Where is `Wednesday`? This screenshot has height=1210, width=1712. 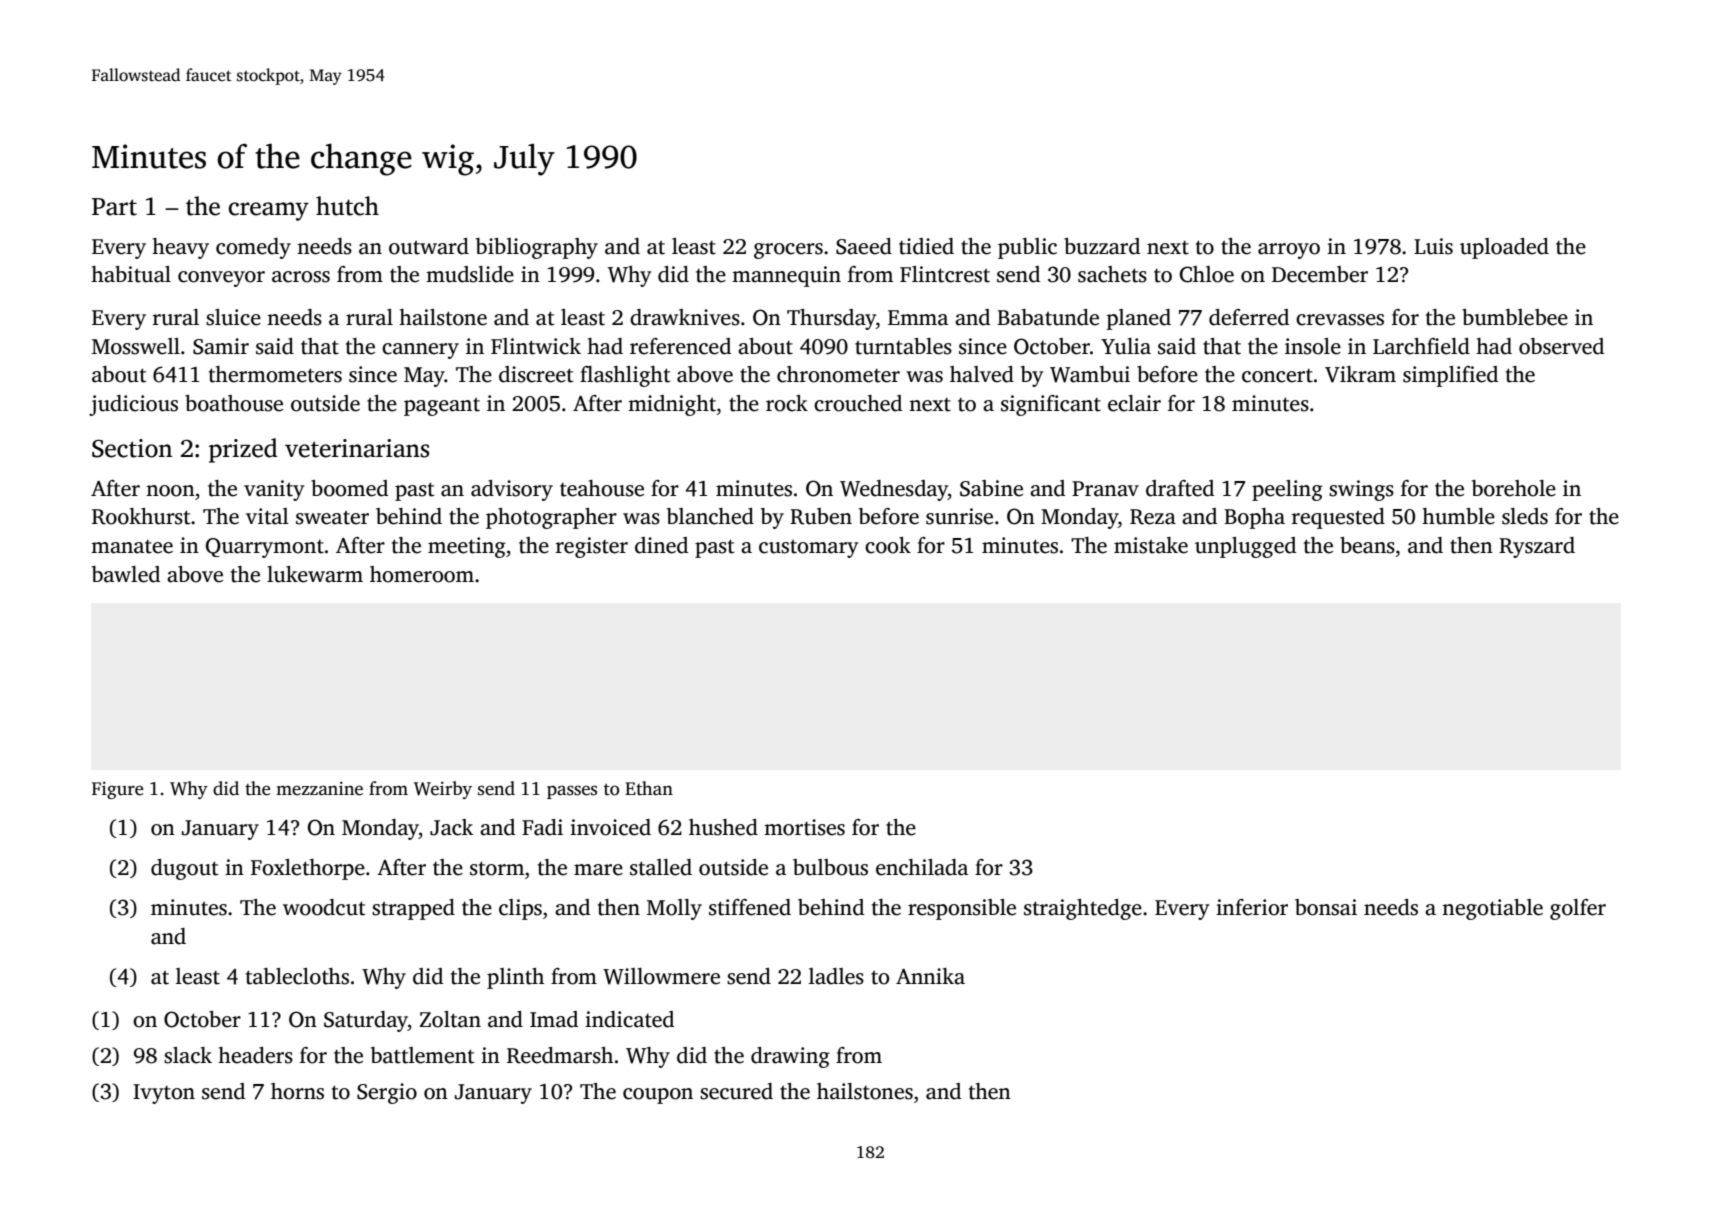 Wednesday is located at coordinates (894, 490).
